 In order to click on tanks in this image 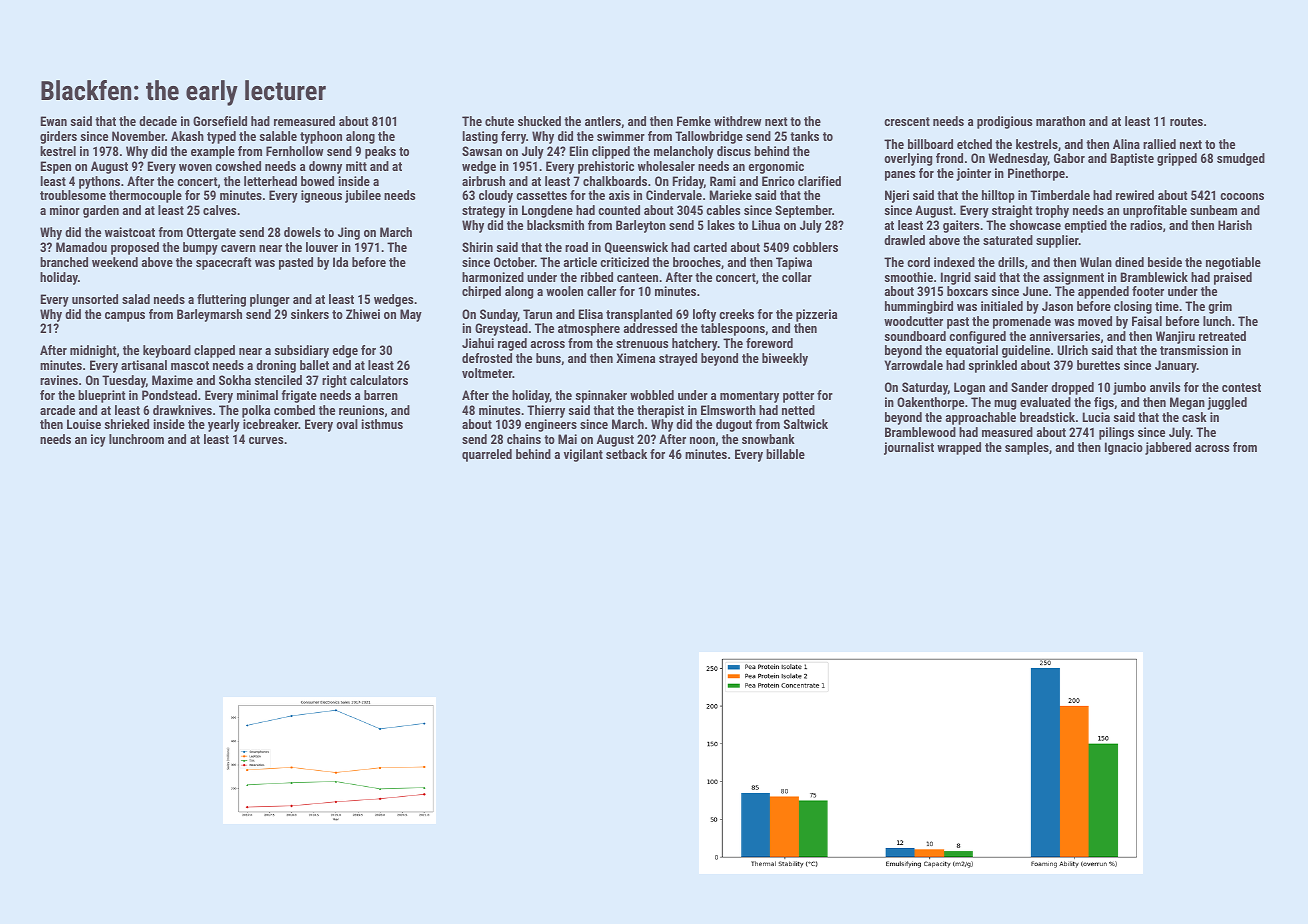, I will do `click(804, 136)`.
